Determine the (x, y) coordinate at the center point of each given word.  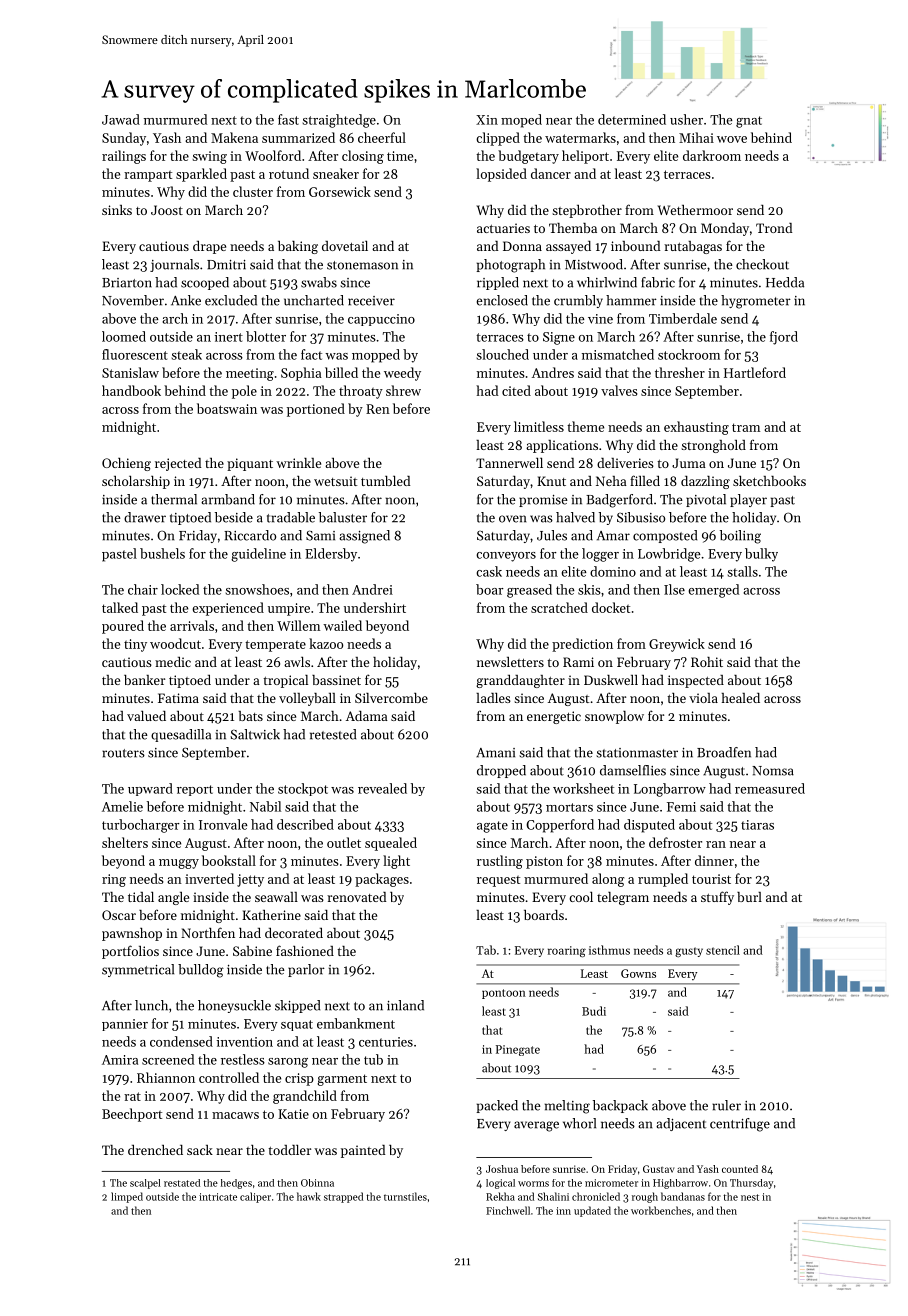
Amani (495, 753)
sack (200, 1150)
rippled (498, 283)
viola (703, 698)
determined (632, 119)
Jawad (121, 119)
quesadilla (181, 735)
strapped (343, 1197)
